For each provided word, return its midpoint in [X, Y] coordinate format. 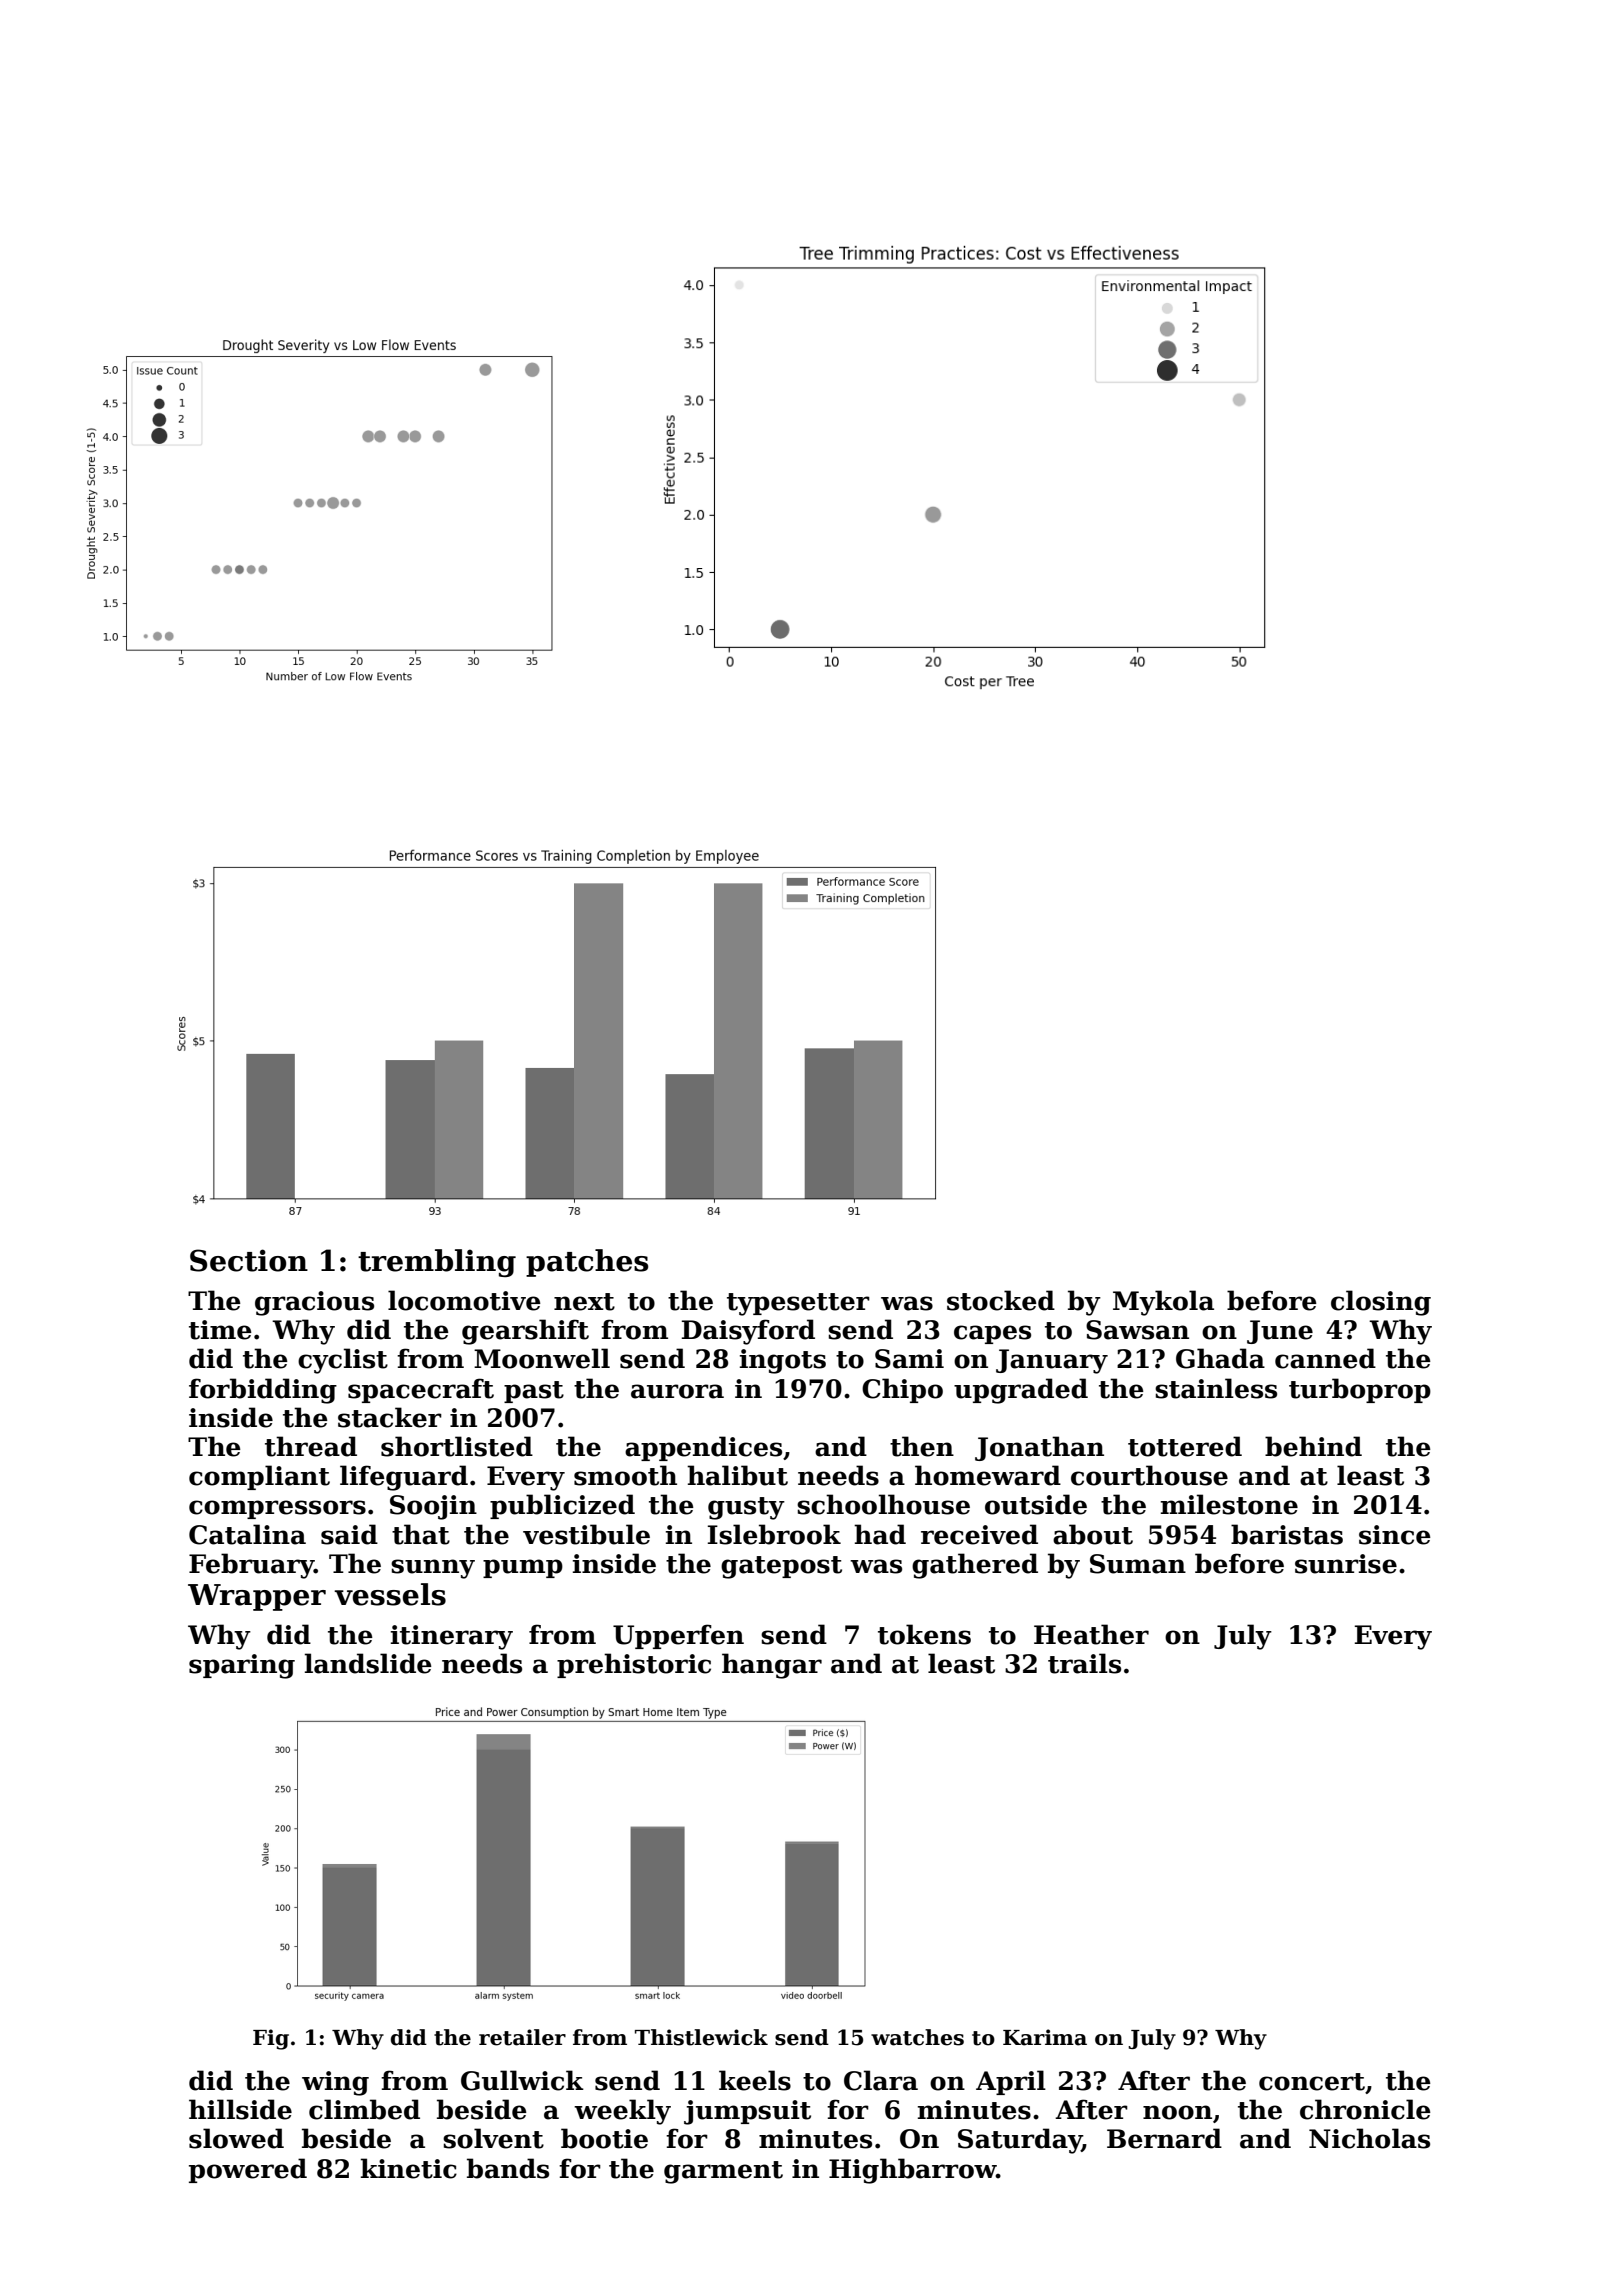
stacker [390, 1417]
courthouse [1149, 1475]
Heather [1091, 1634]
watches [917, 2037]
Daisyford [748, 1332]
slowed [236, 2138]
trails [1084, 1663]
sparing [242, 1666]
